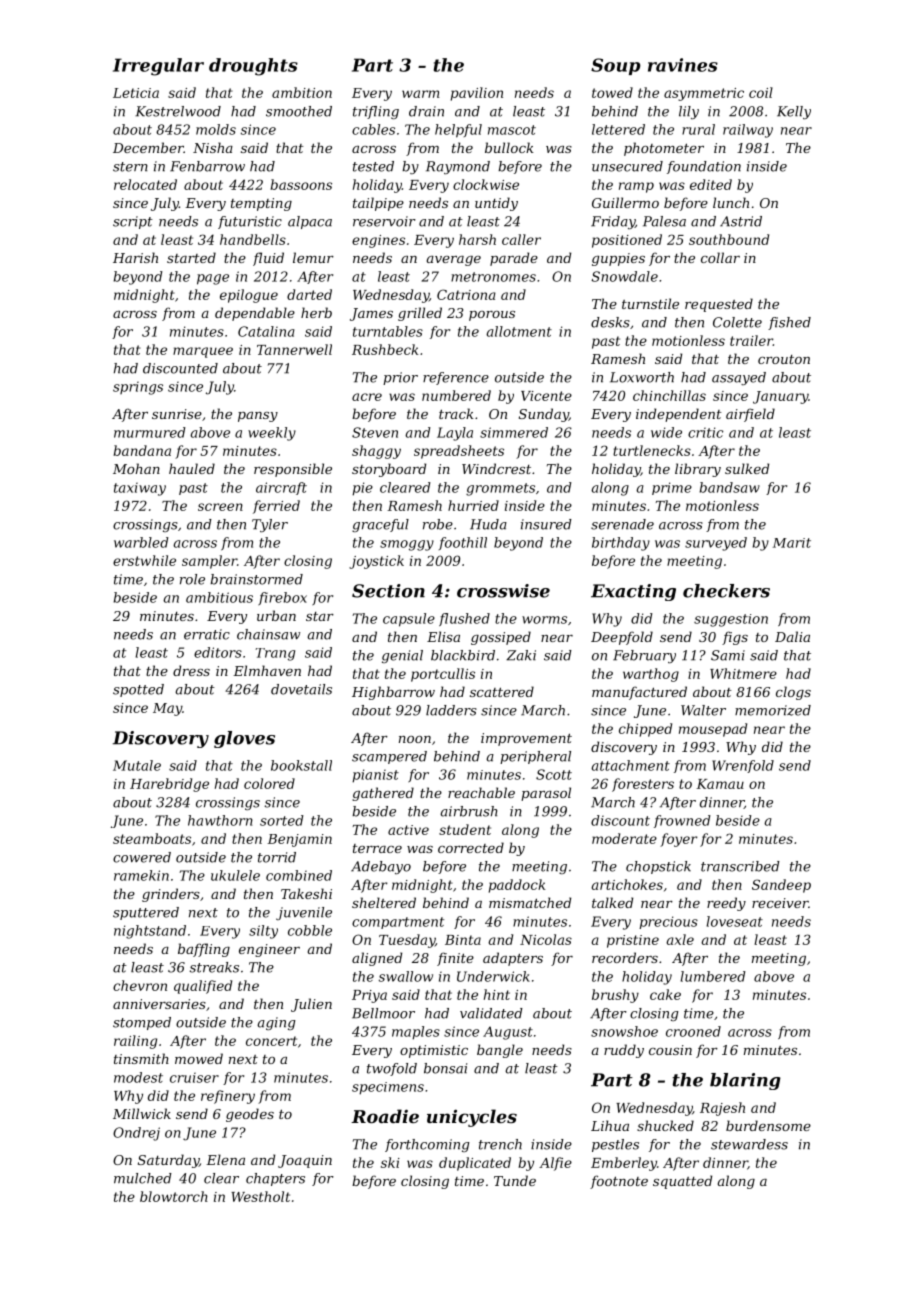 This screenshot has width=924, height=1308. What do you see at coordinates (463, 940) in the screenshot?
I see `Binta` at bounding box center [463, 940].
